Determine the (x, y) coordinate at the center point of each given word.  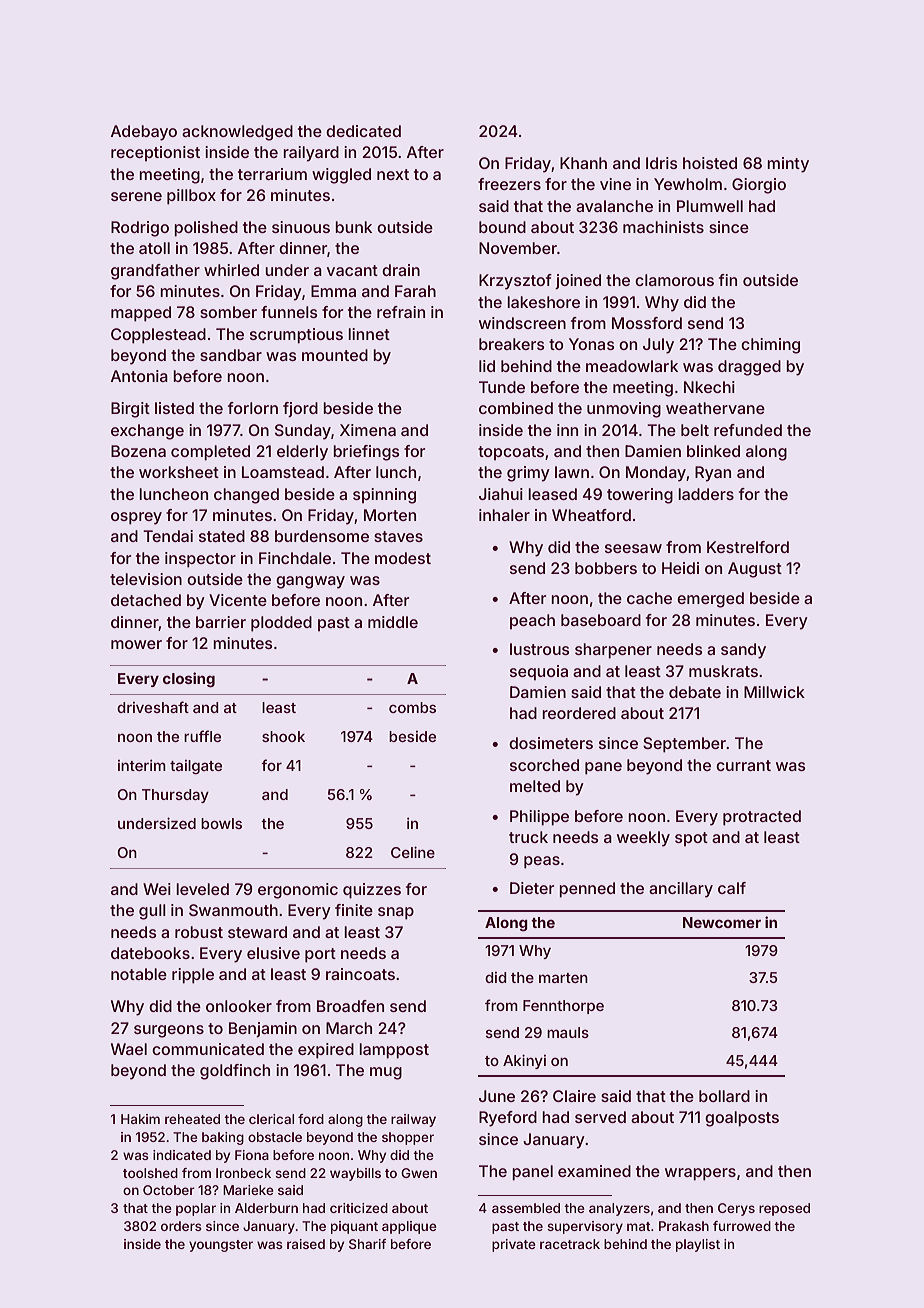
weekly (643, 839)
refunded (748, 430)
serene (136, 196)
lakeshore (543, 302)
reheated (192, 1119)
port (320, 955)
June (497, 1096)
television (146, 579)
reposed (784, 1209)
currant (743, 765)
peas (542, 862)
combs (412, 707)
